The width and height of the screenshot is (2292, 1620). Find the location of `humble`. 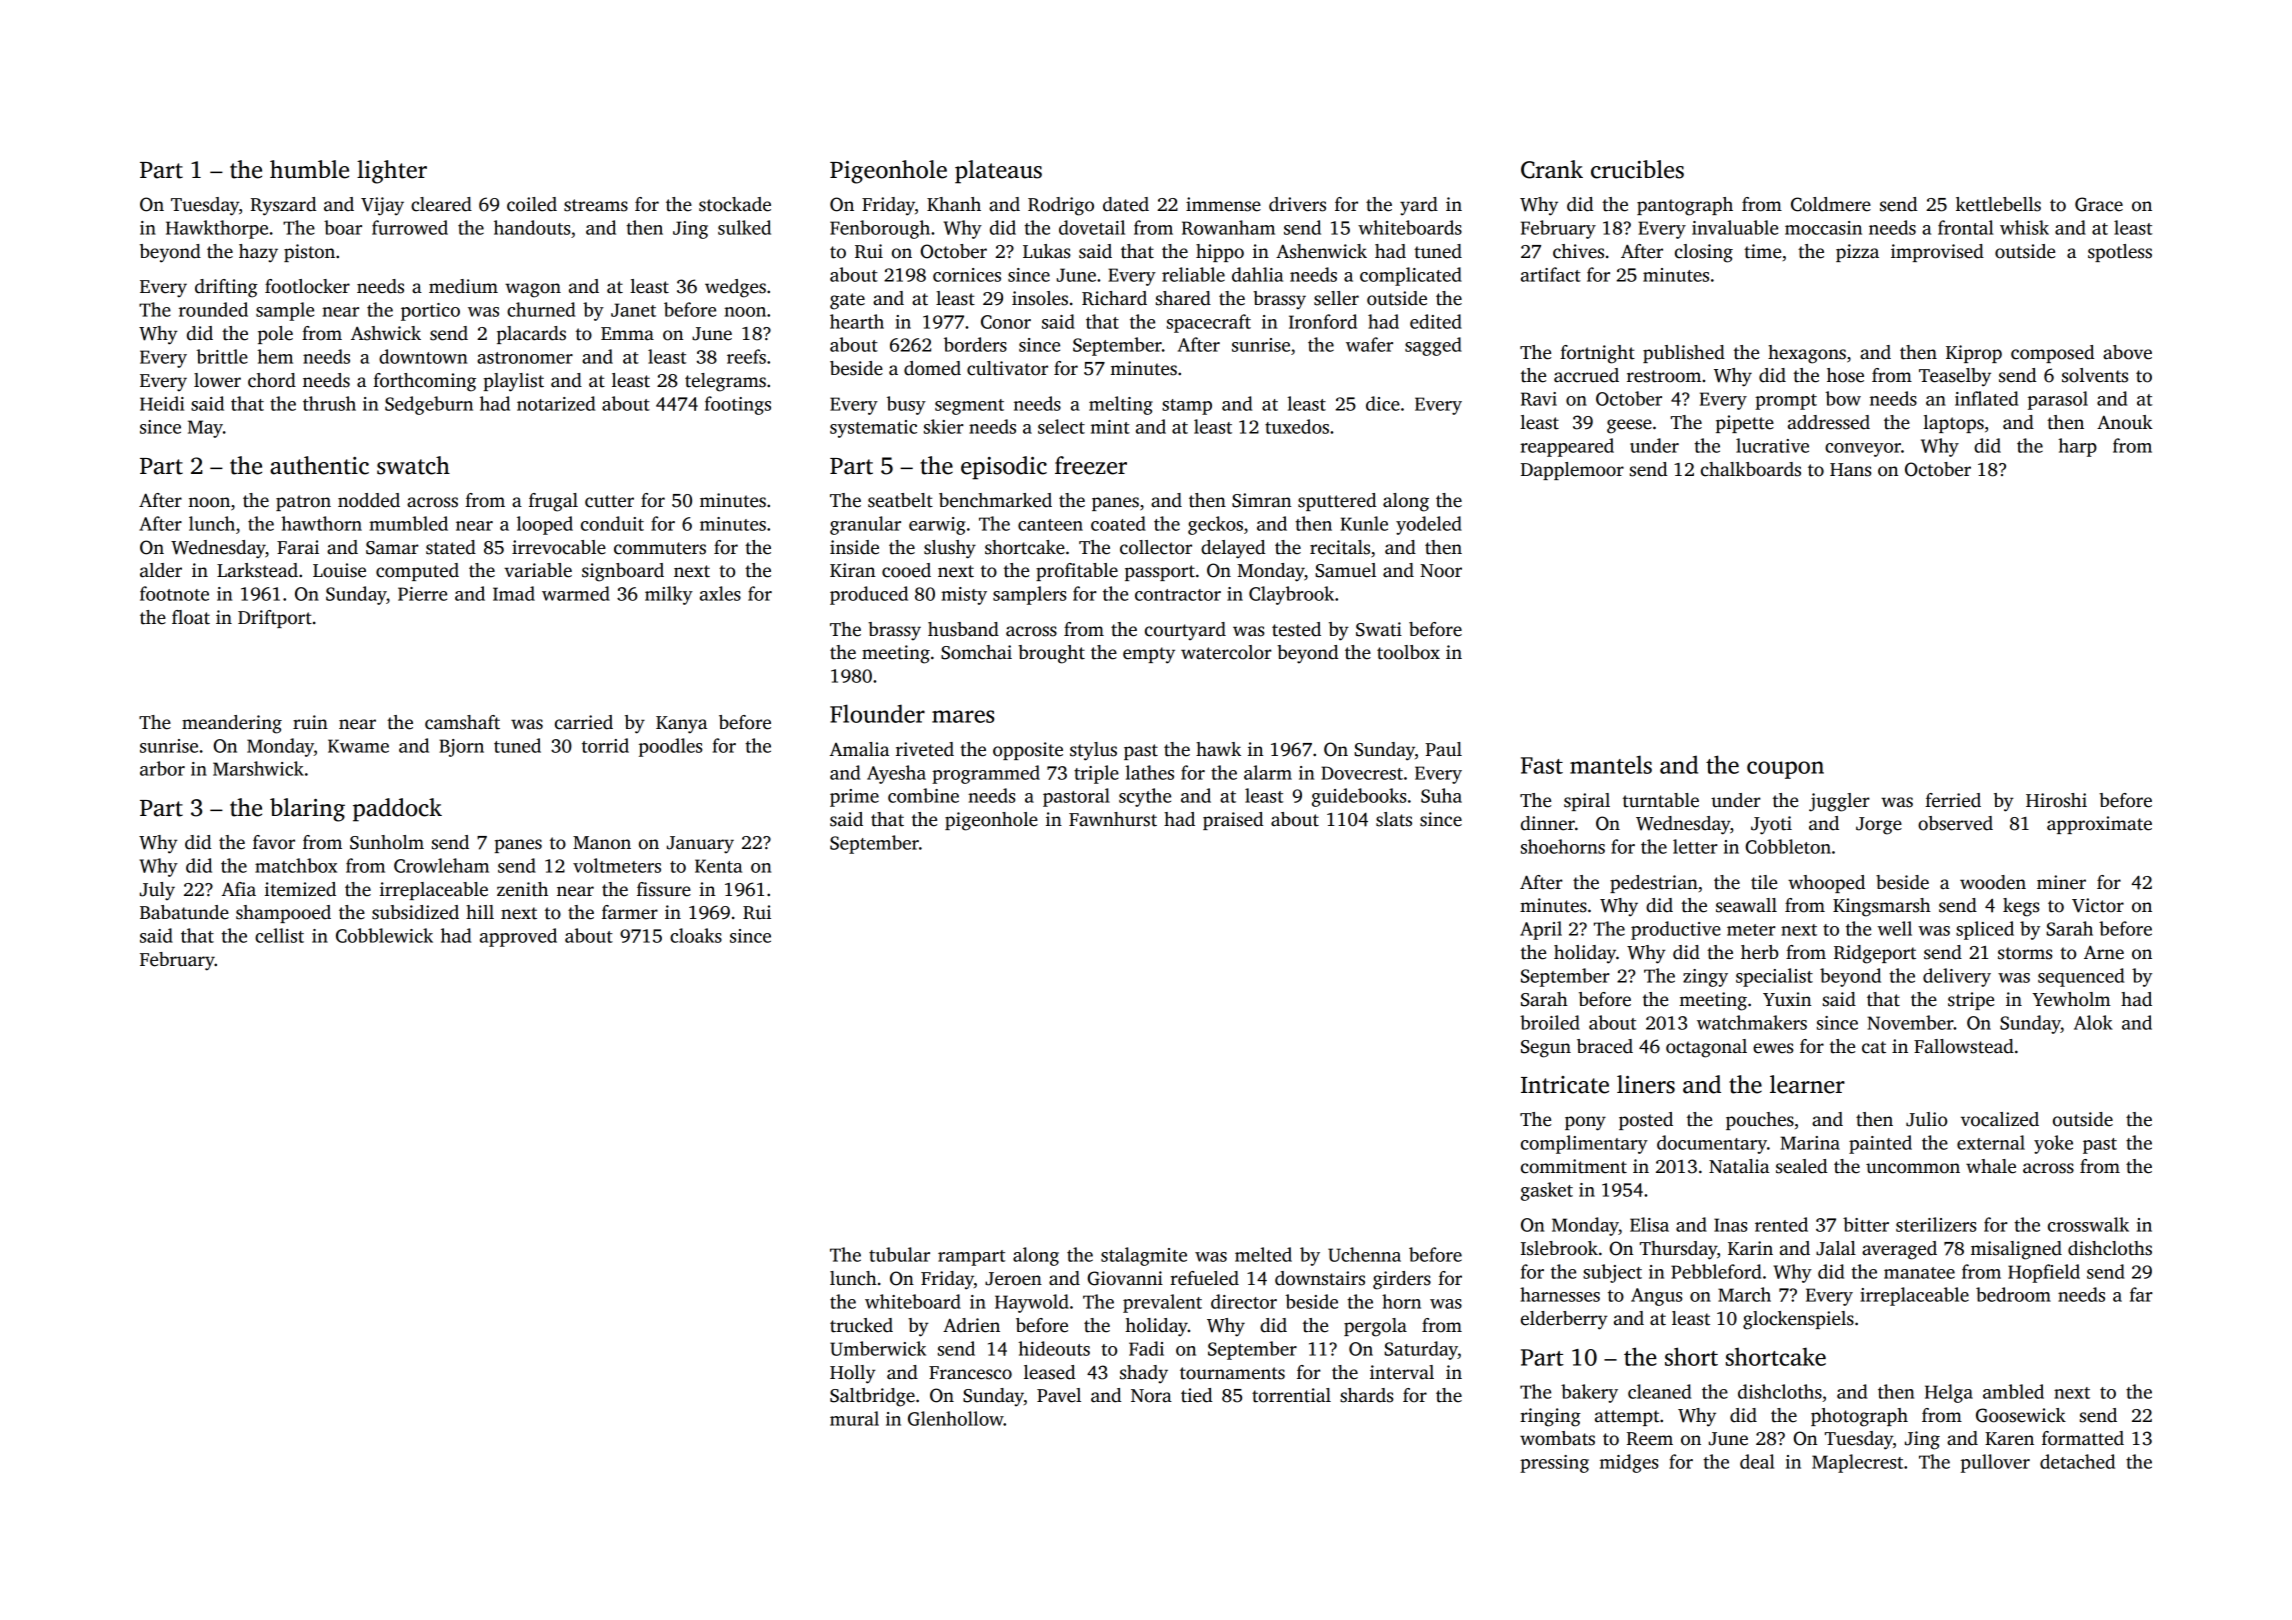

humble is located at coordinates (309, 169).
